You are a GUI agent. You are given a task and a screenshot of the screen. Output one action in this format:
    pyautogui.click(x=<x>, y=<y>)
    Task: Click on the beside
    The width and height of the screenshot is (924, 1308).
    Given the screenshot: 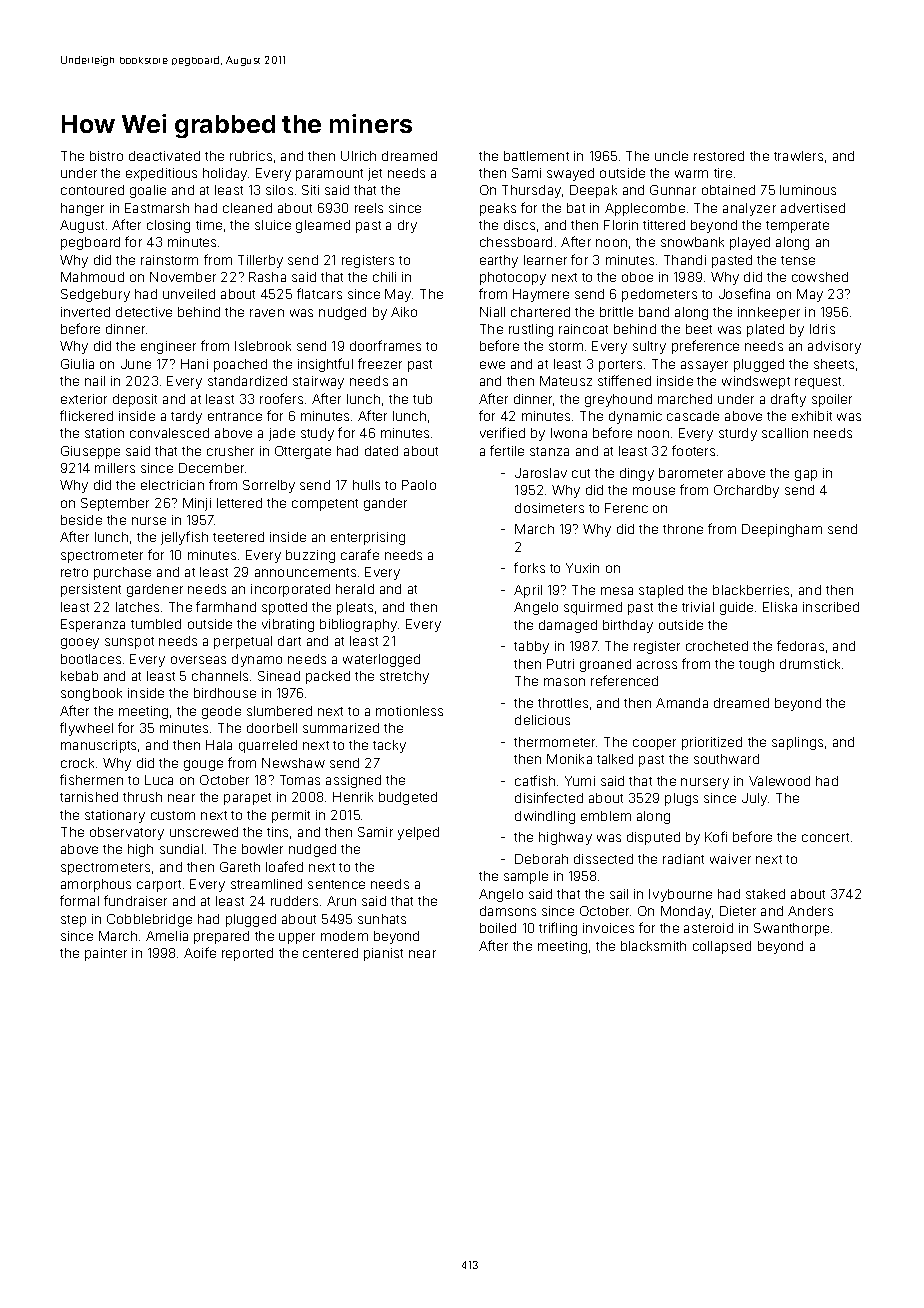 What is the action you would take?
    pyautogui.click(x=81, y=520)
